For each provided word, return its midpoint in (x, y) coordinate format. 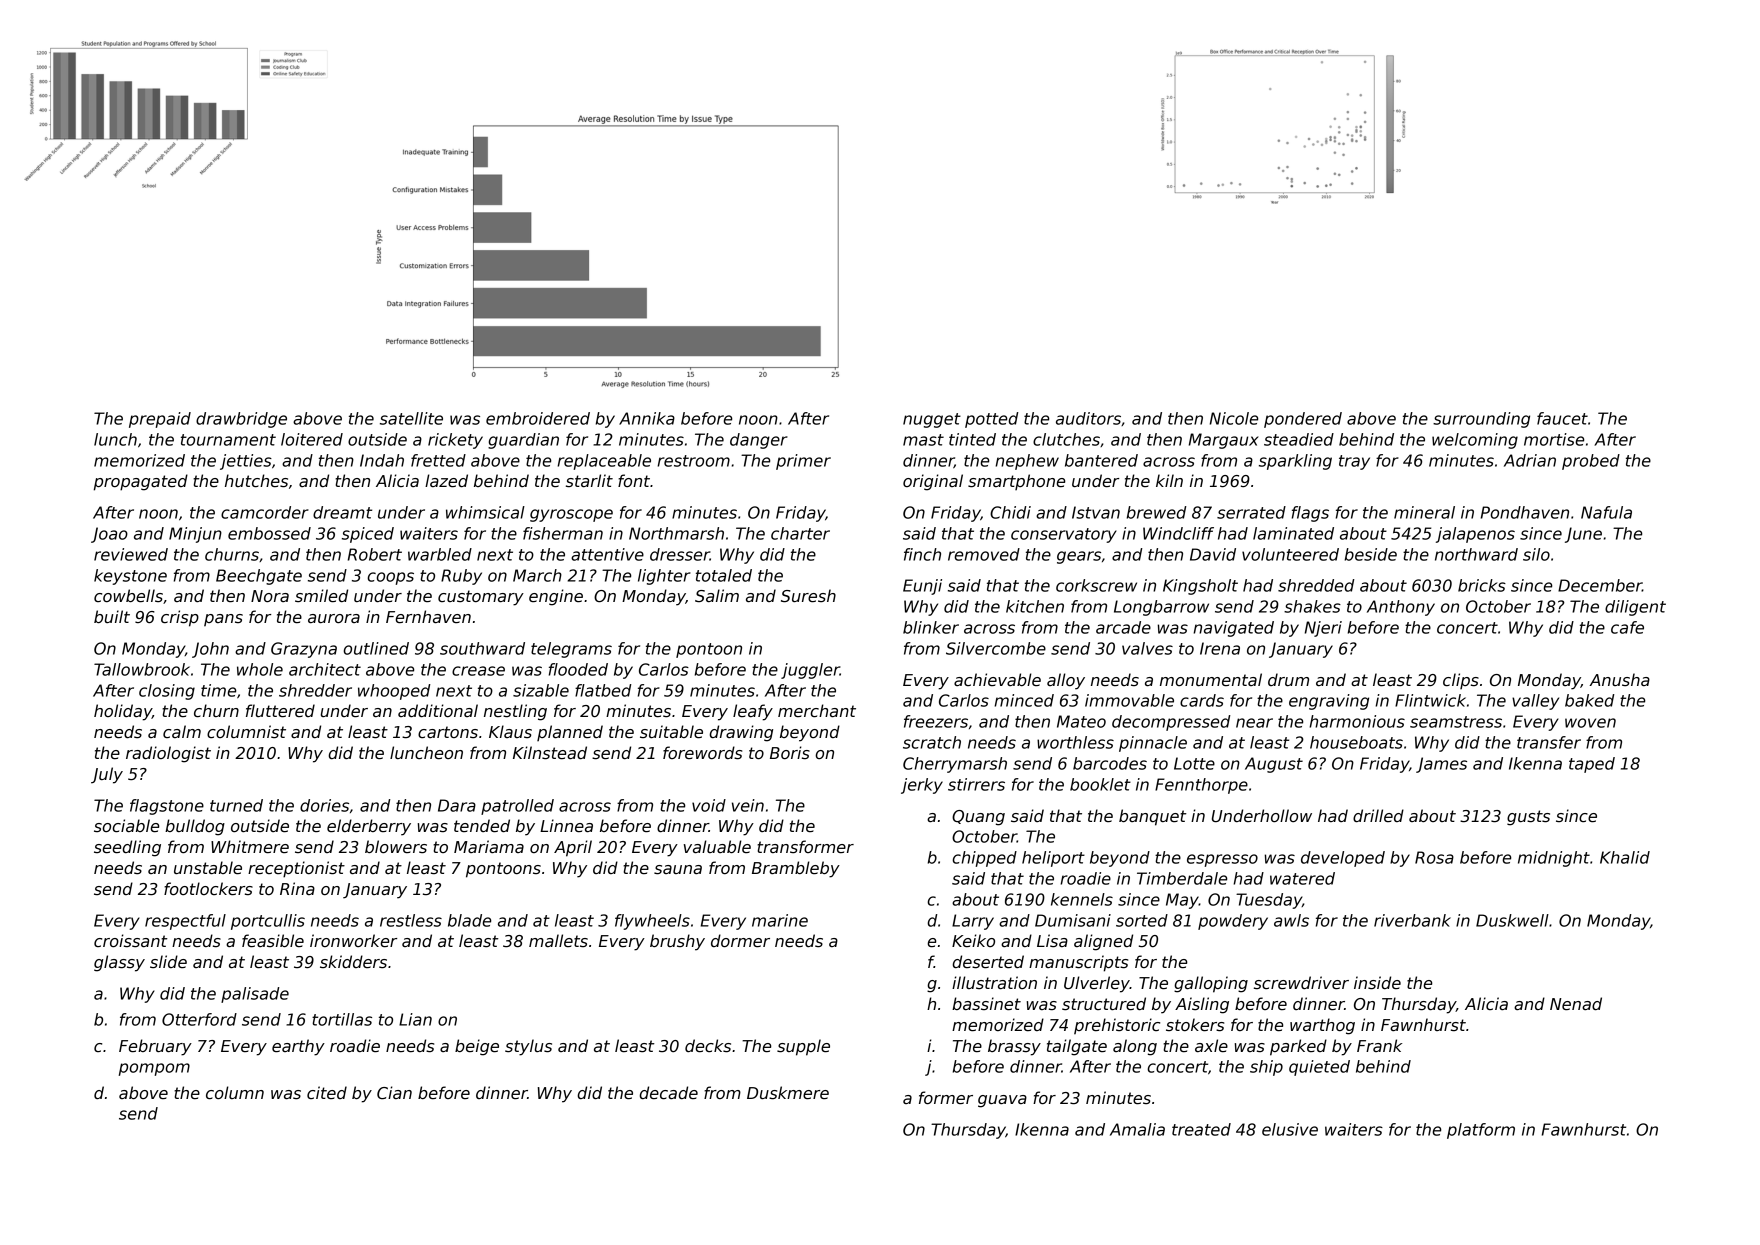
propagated (141, 482)
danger (759, 441)
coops (390, 578)
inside (1377, 983)
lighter (664, 577)
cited (327, 1092)
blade (469, 920)
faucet (1562, 418)
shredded (1316, 585)
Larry (973, 922)
